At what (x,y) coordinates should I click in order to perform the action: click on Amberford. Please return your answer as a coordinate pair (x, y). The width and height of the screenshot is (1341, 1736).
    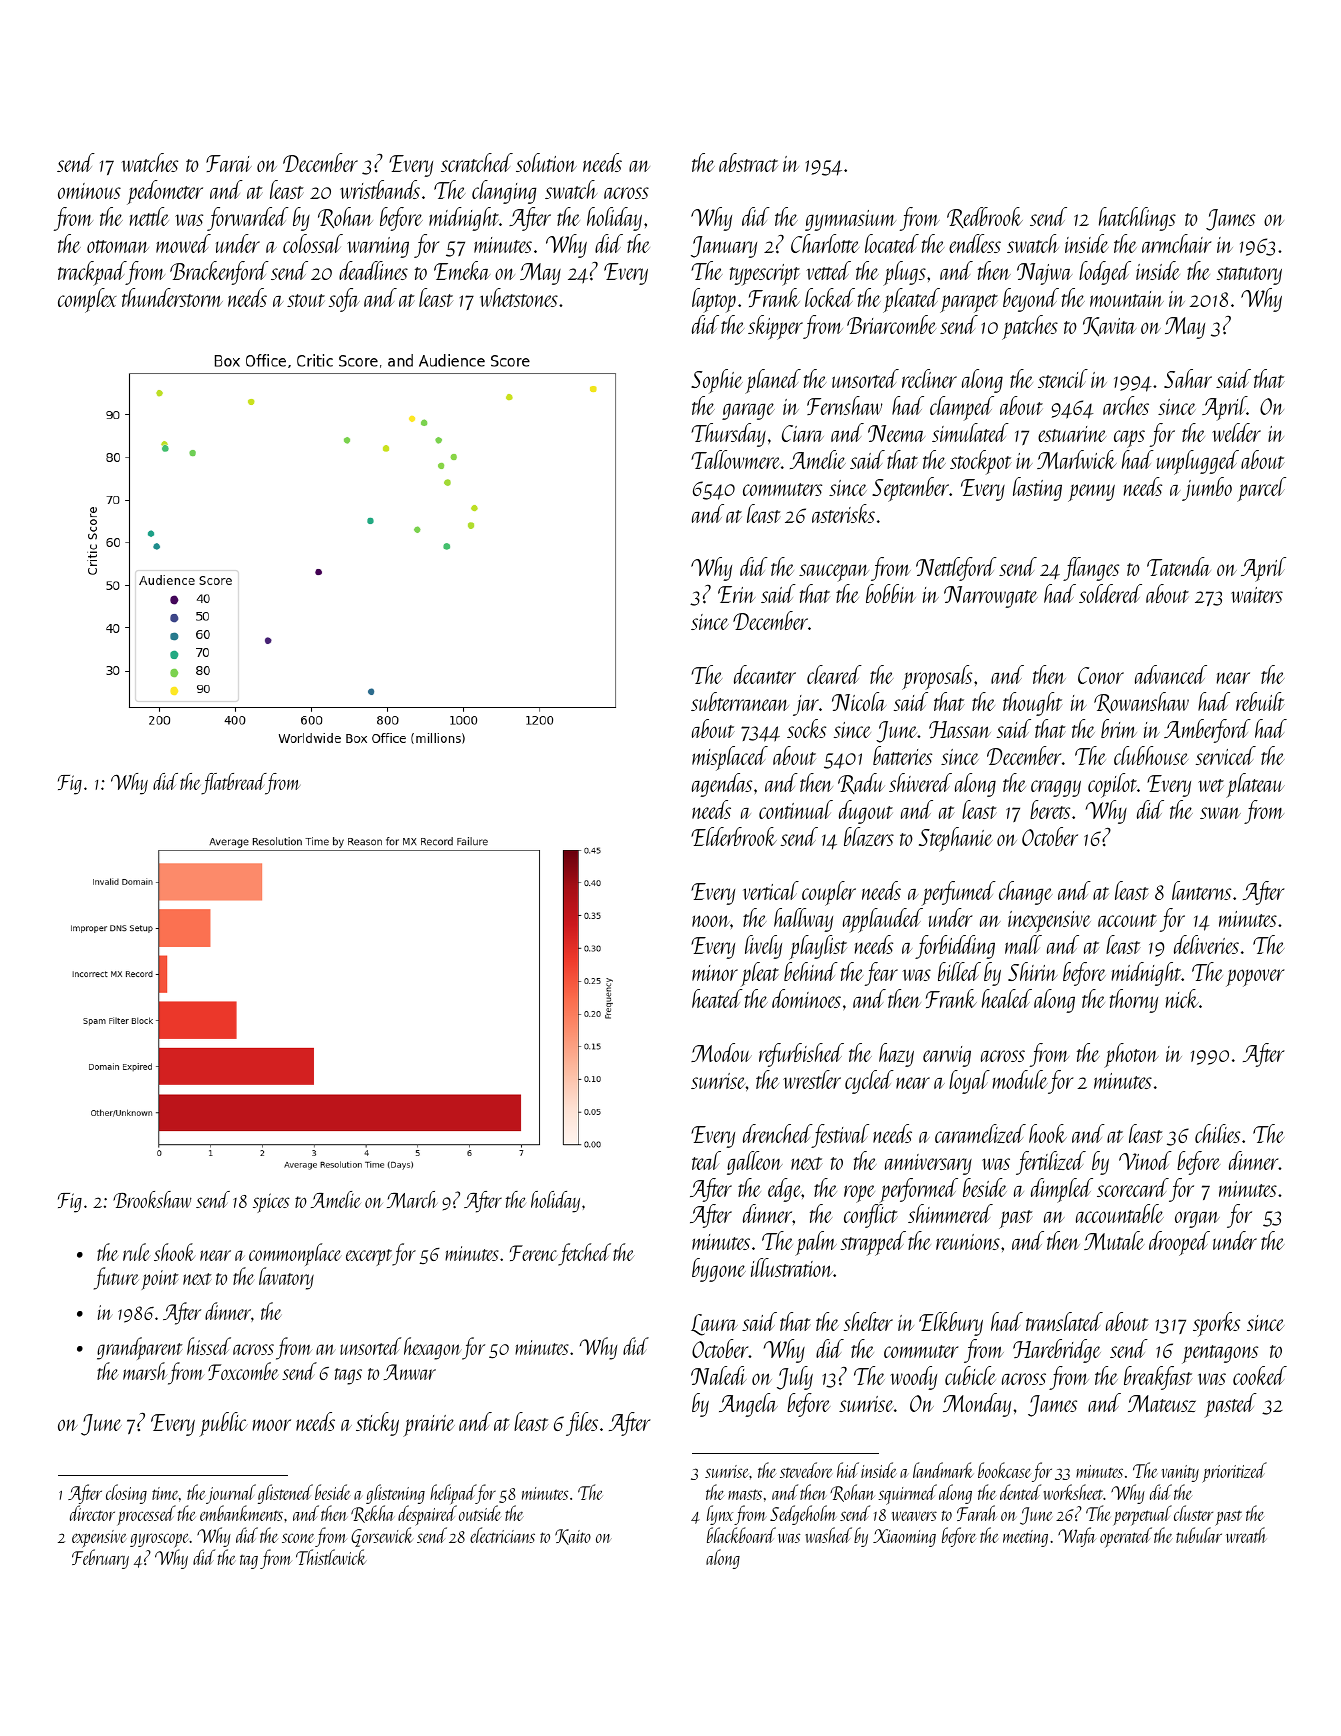
    Looking at the image, I should click on (1207, 731).
